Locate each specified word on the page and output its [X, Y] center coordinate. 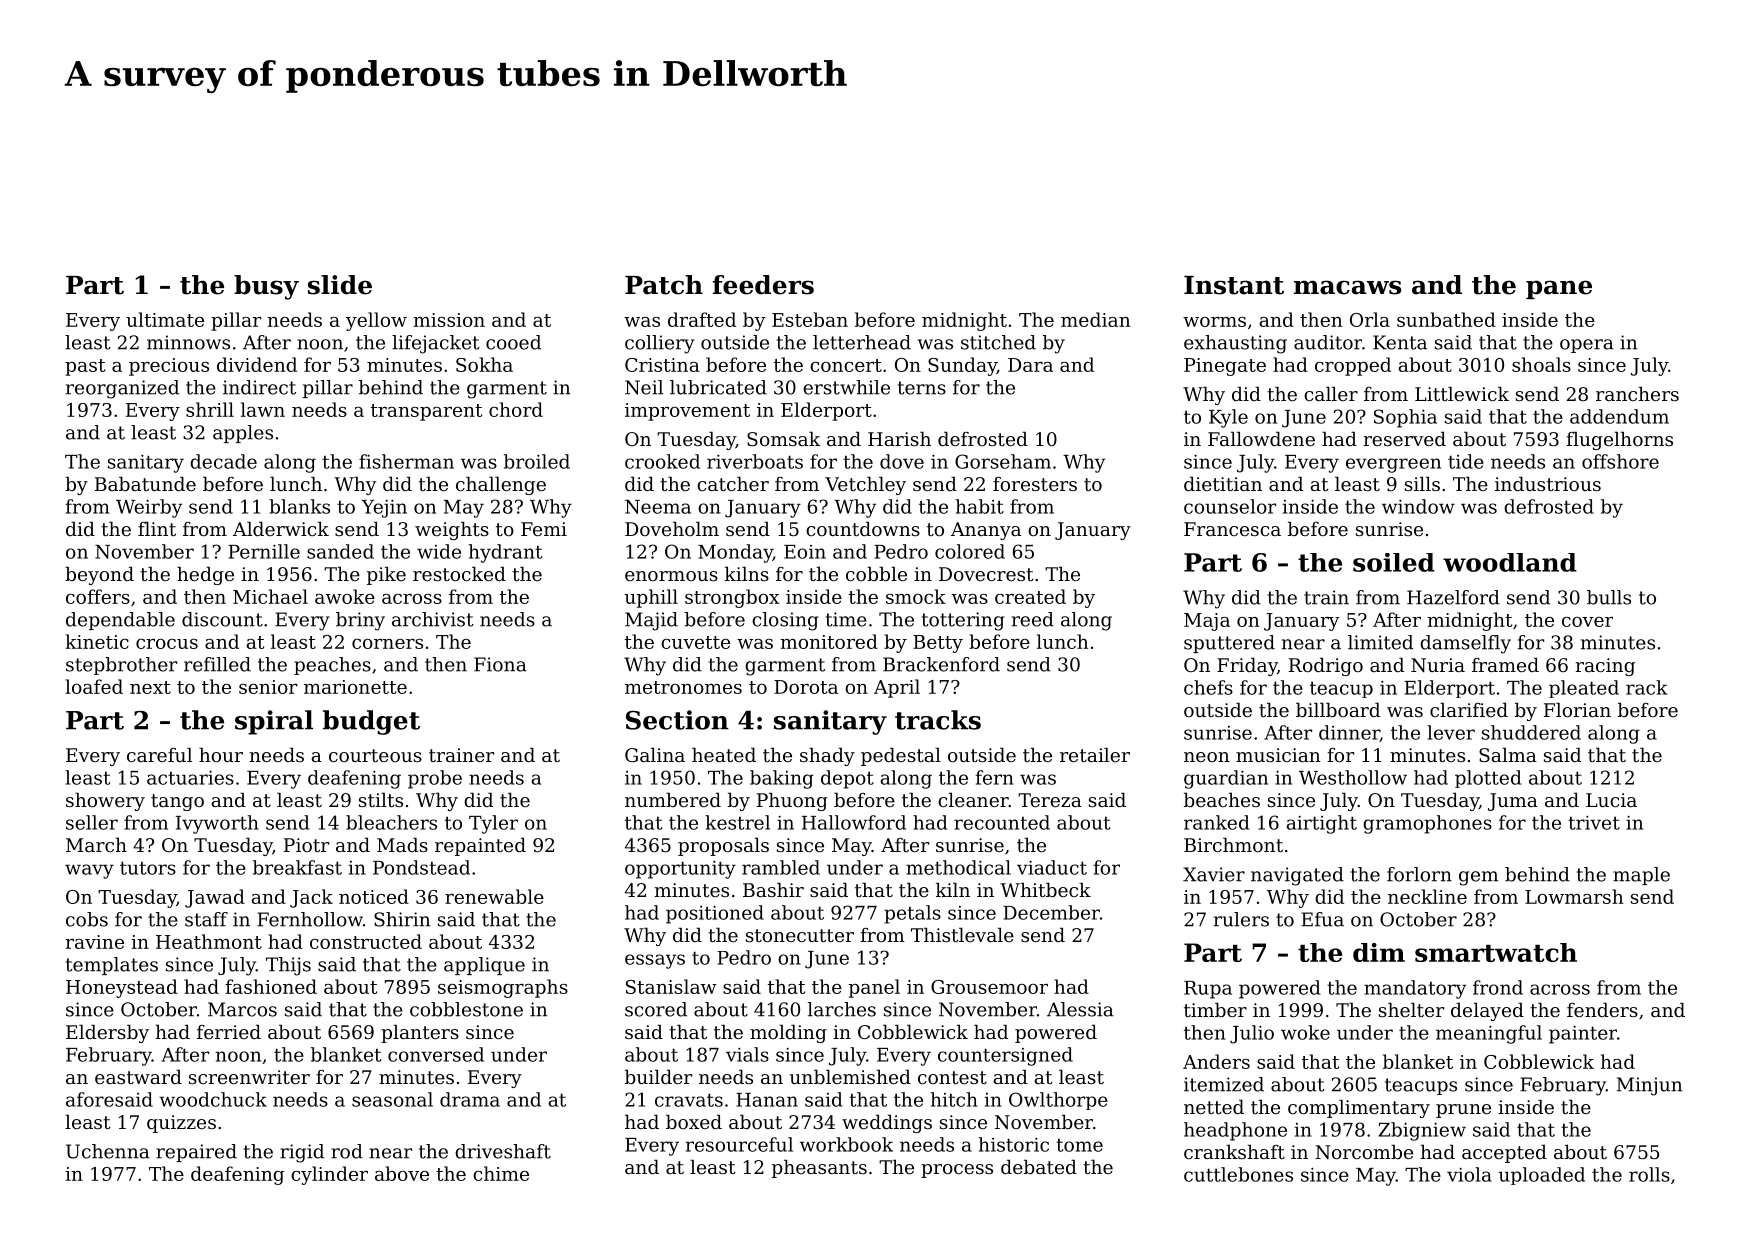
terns [922, 388]
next [150, 687]
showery [105, 801]
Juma [1513, 802]
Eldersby [107, 1033]
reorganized [122, 389]
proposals [723, 846]
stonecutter [800, 935]
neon [1207, 757]
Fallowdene [1261, 438]
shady [827, 756]
